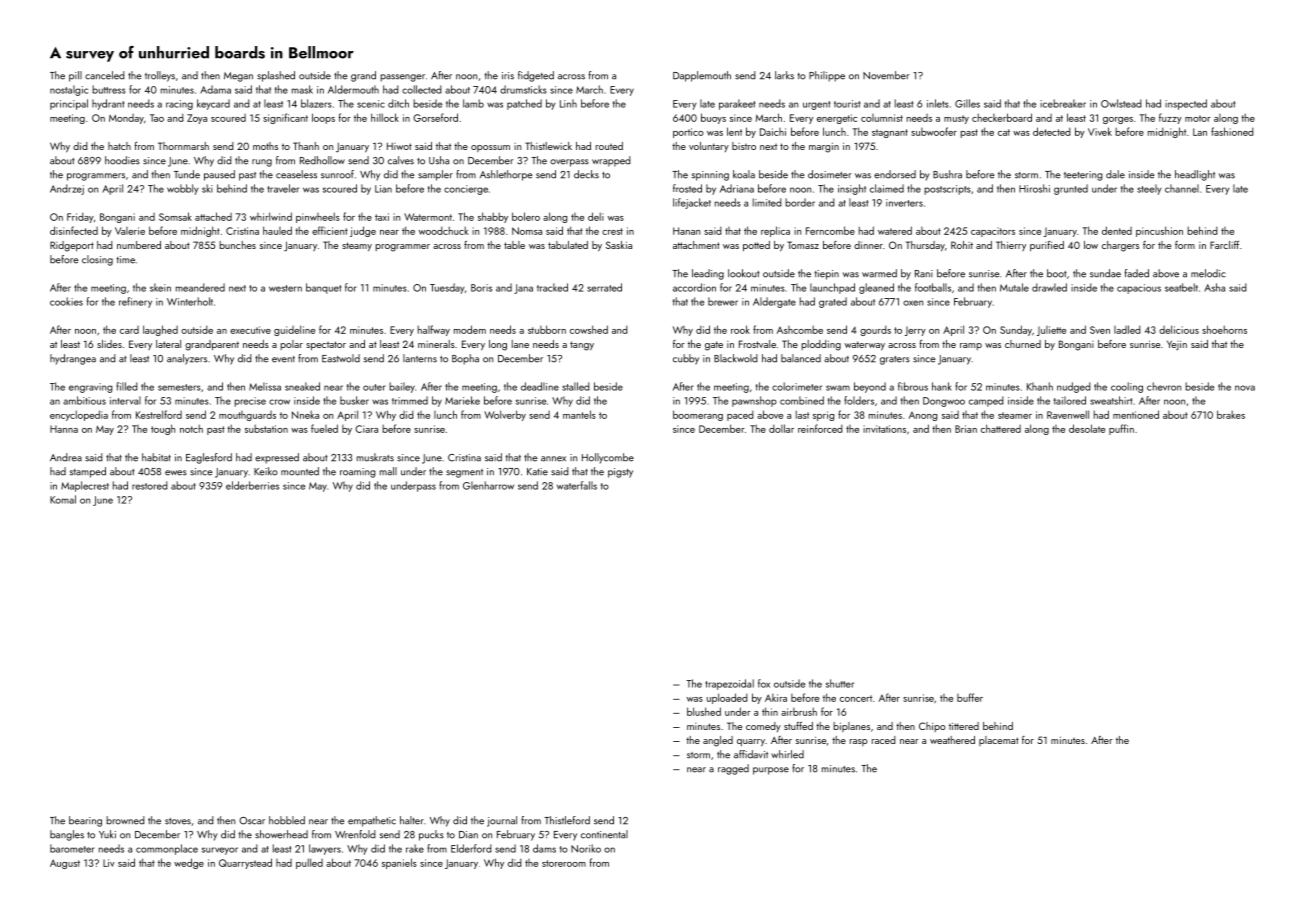 This document has height=924, width=1308. I want to click on trolleys, so click(160, 76).
